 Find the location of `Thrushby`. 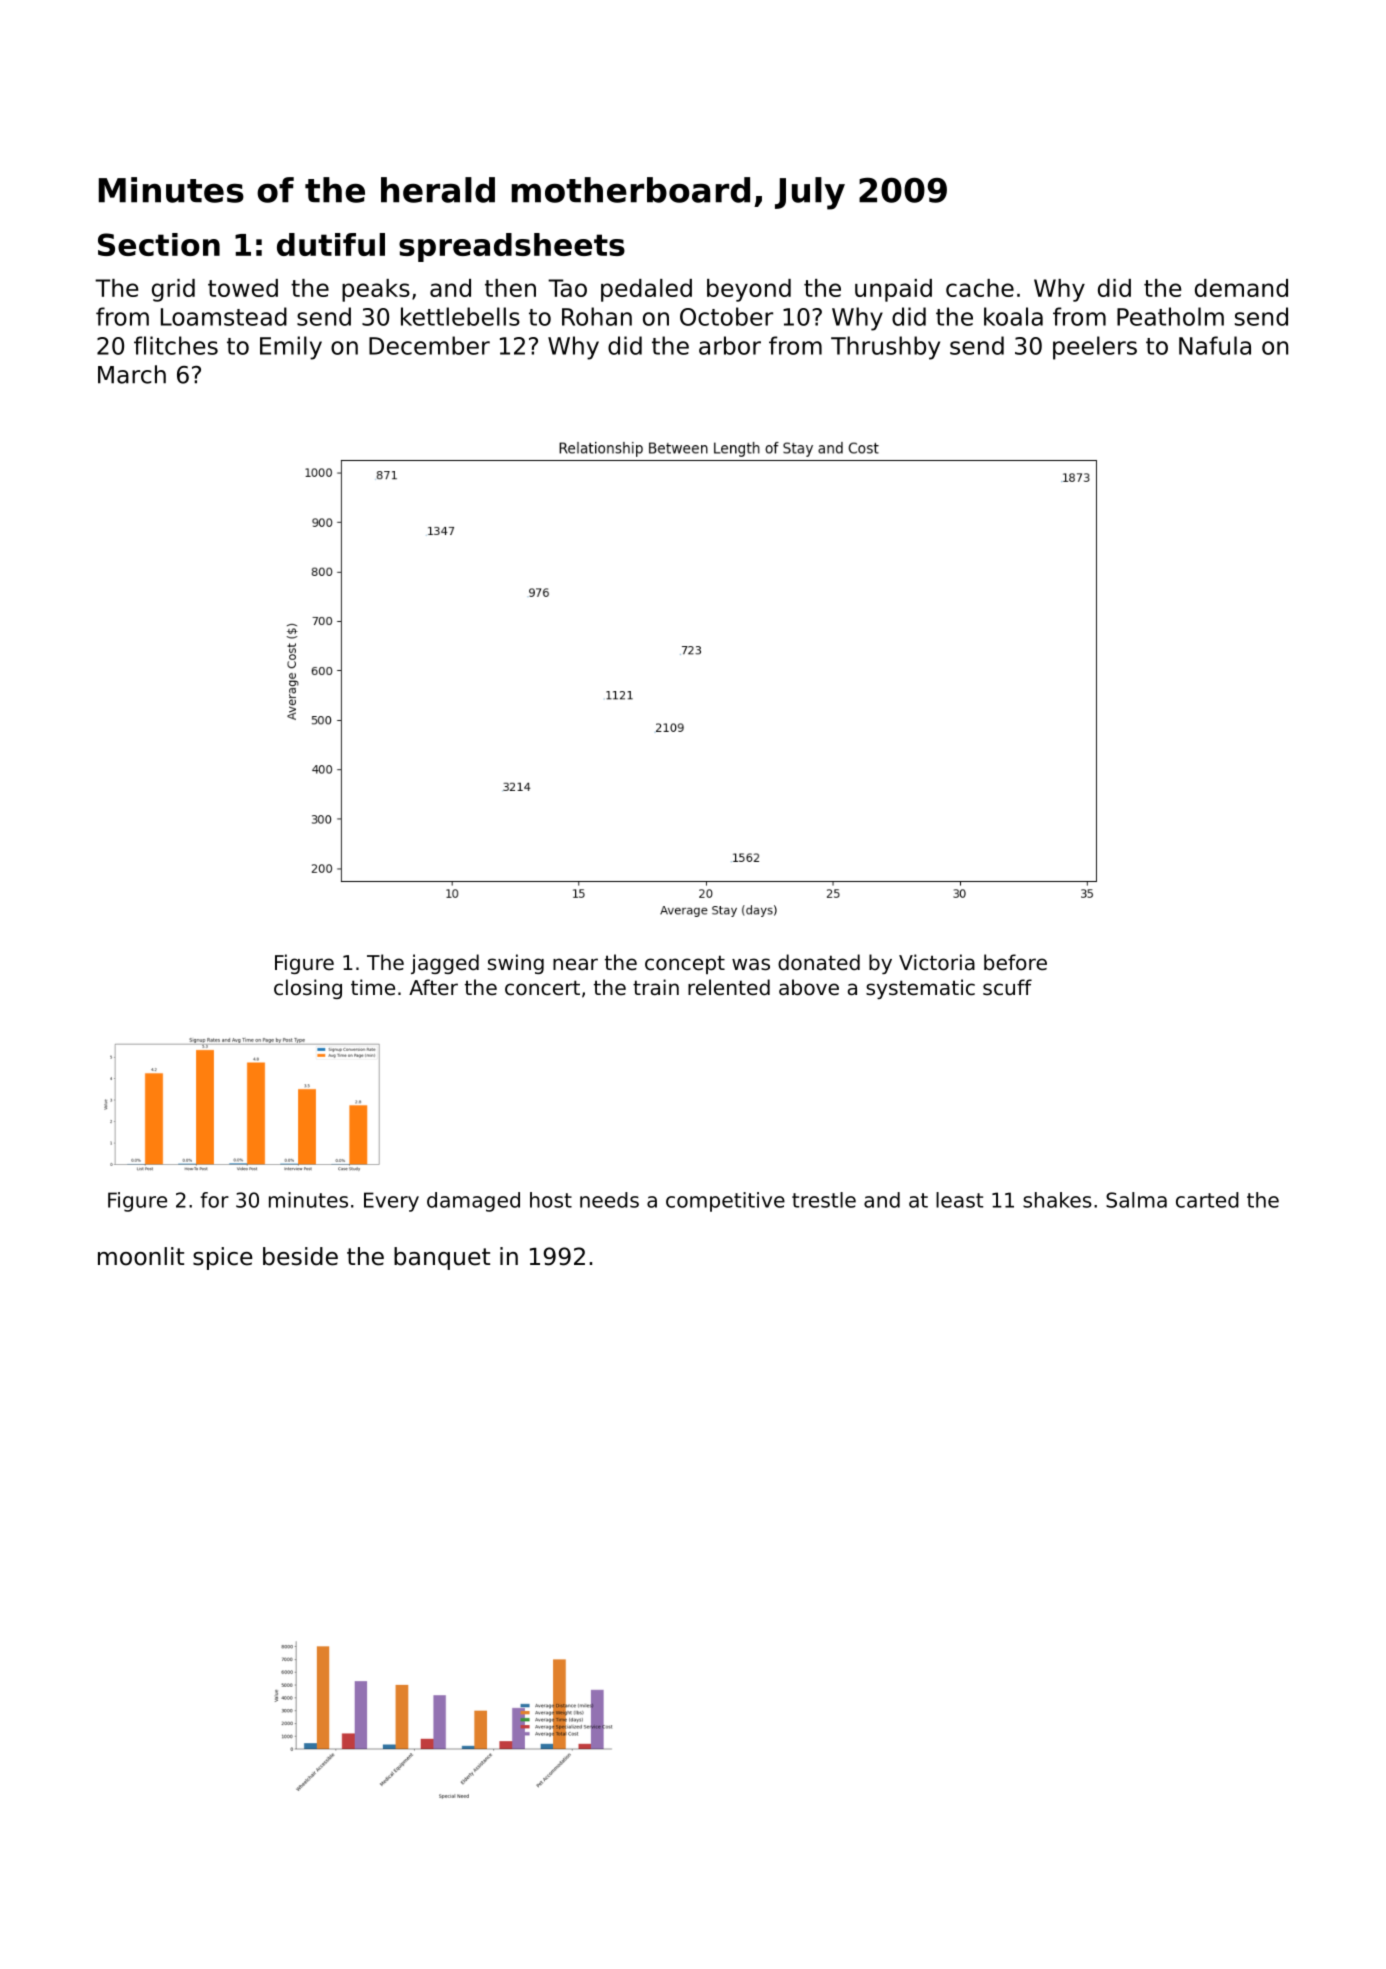

Thrushby is located at coordinates (885, 348).
